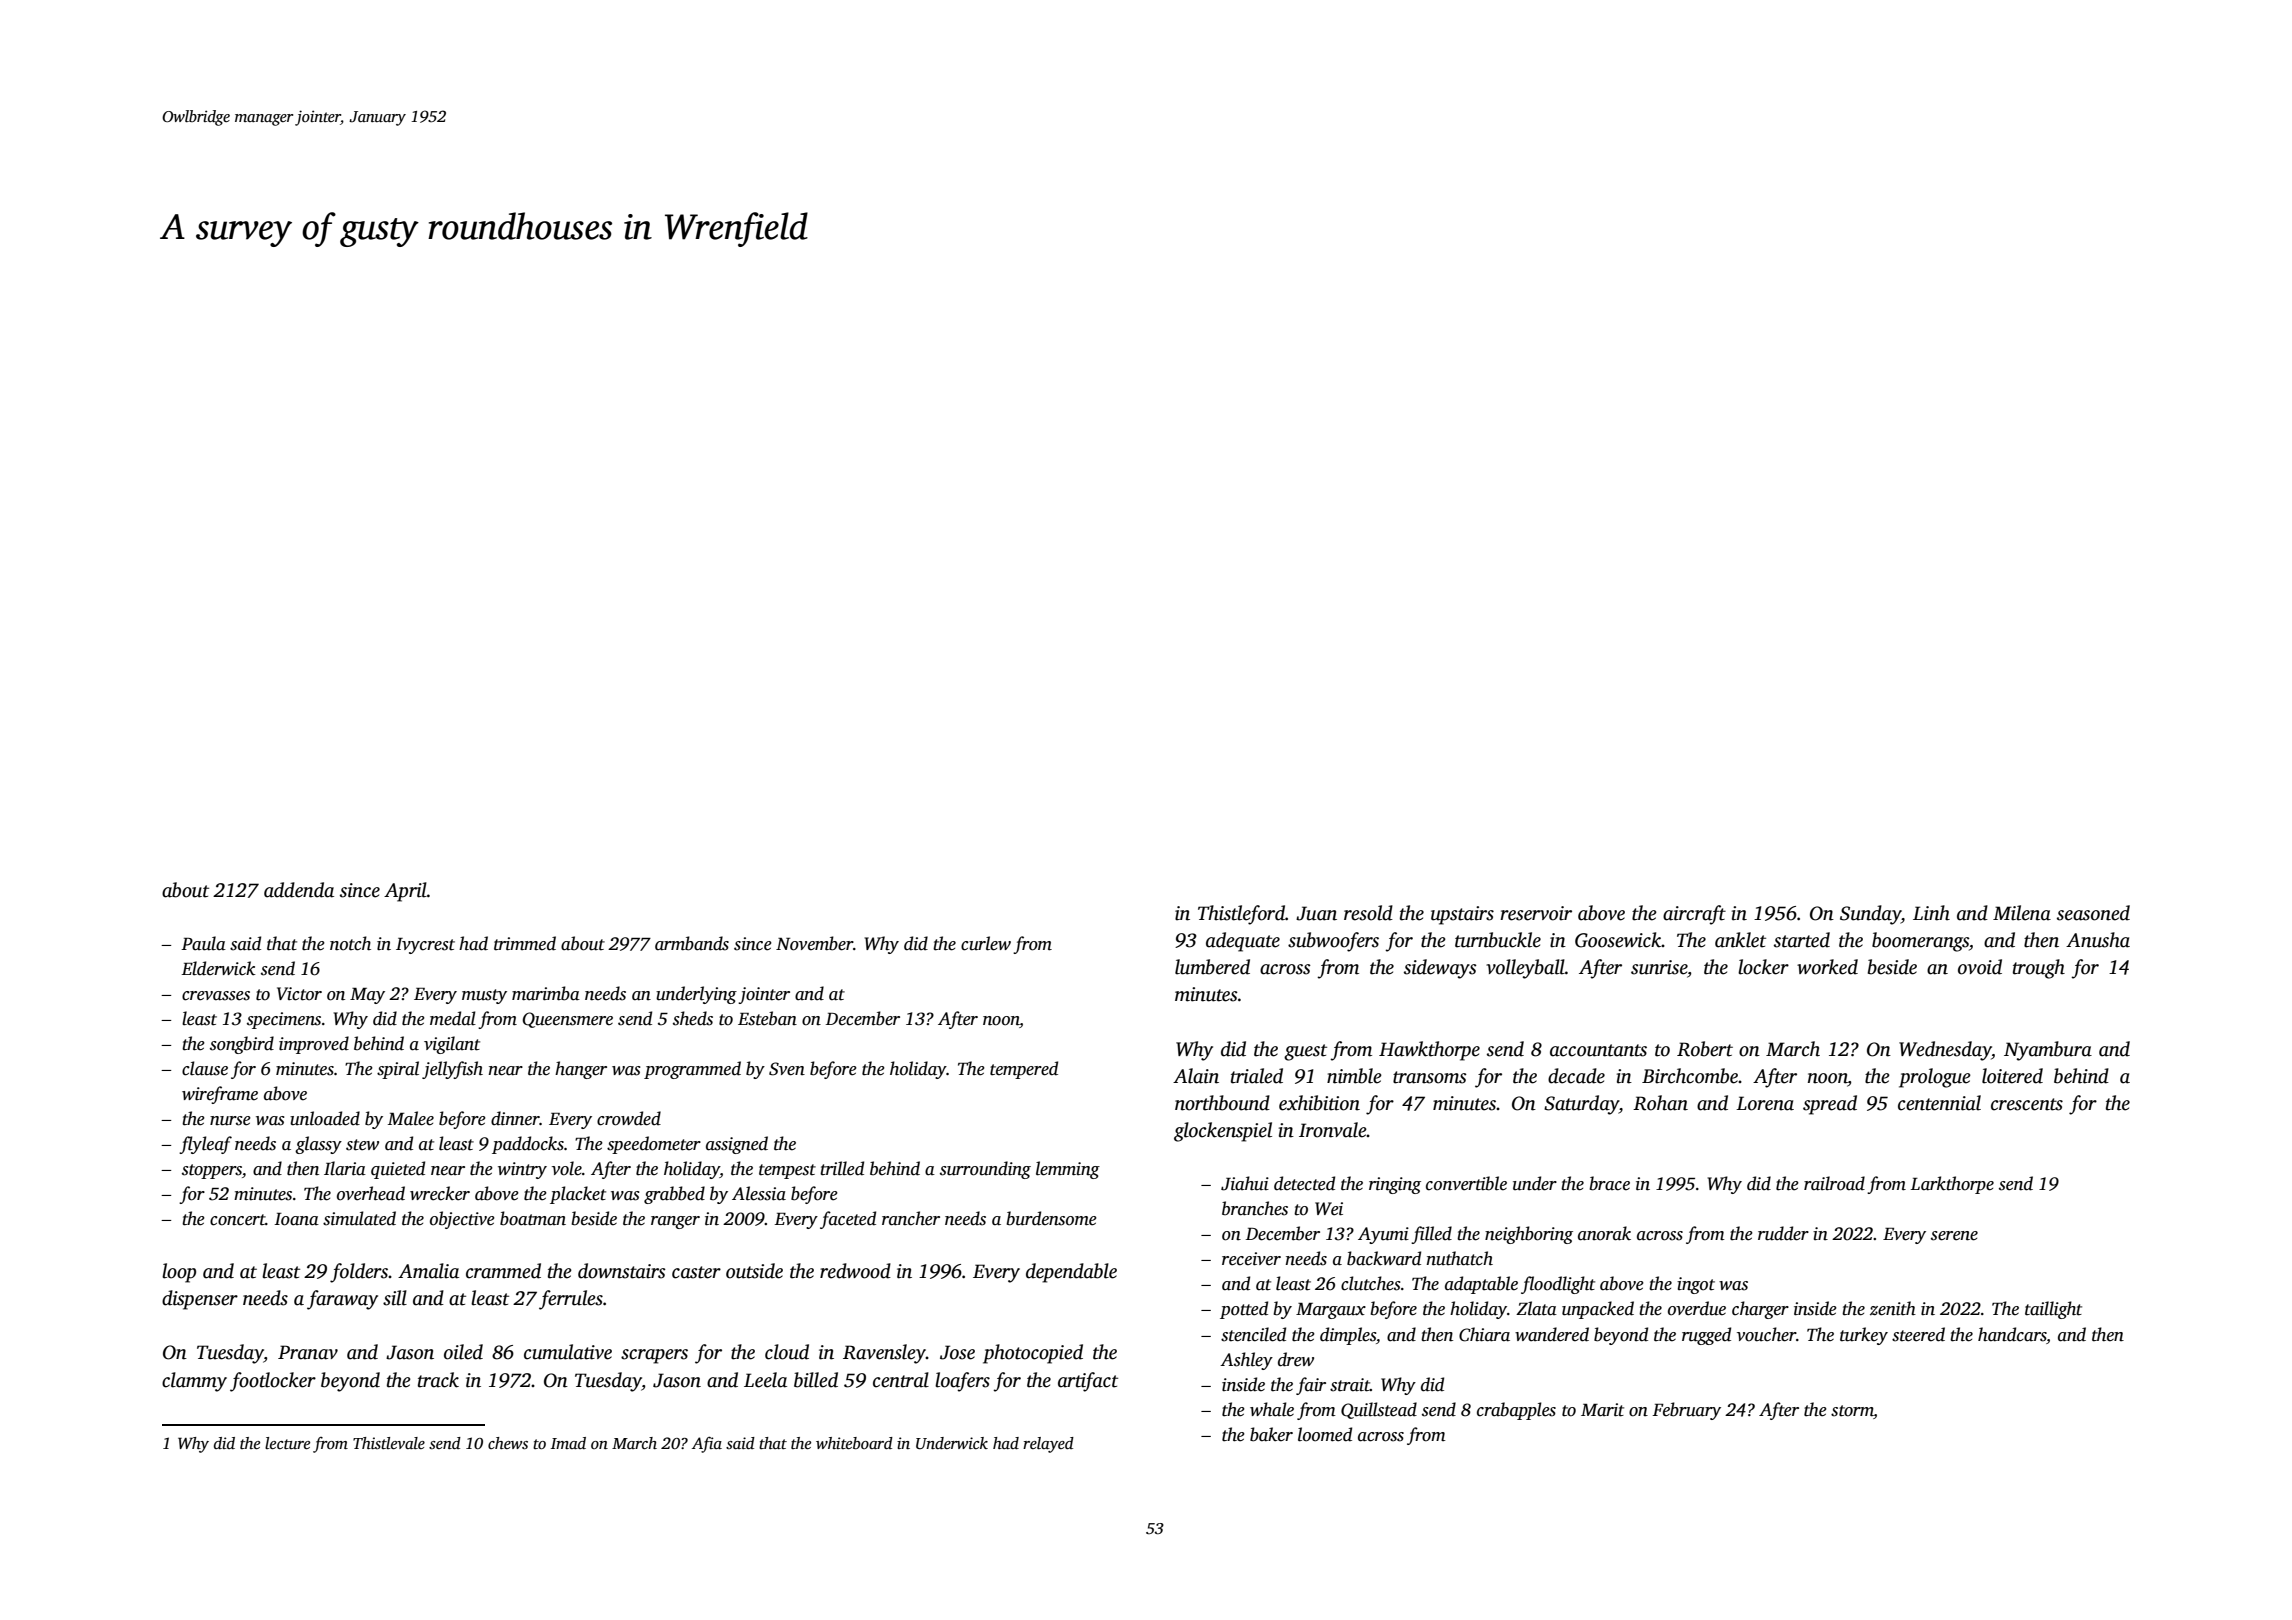 The image size is (2292, 1620). I want to click on spread, so click(1830, 1105).
